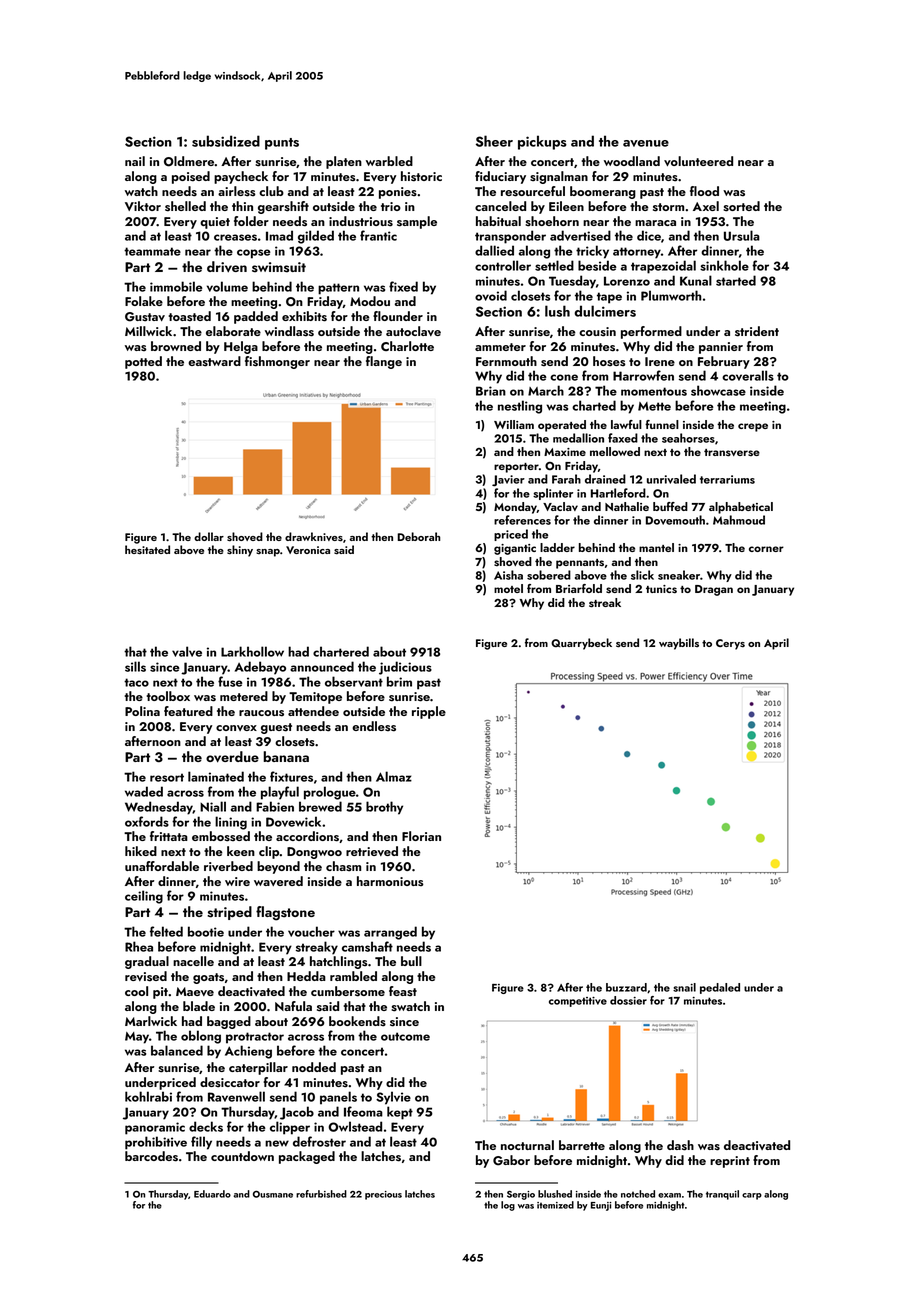 The width and height of the screenshot is (924, 1314). I want to click on blade, so click(199, 1006).
